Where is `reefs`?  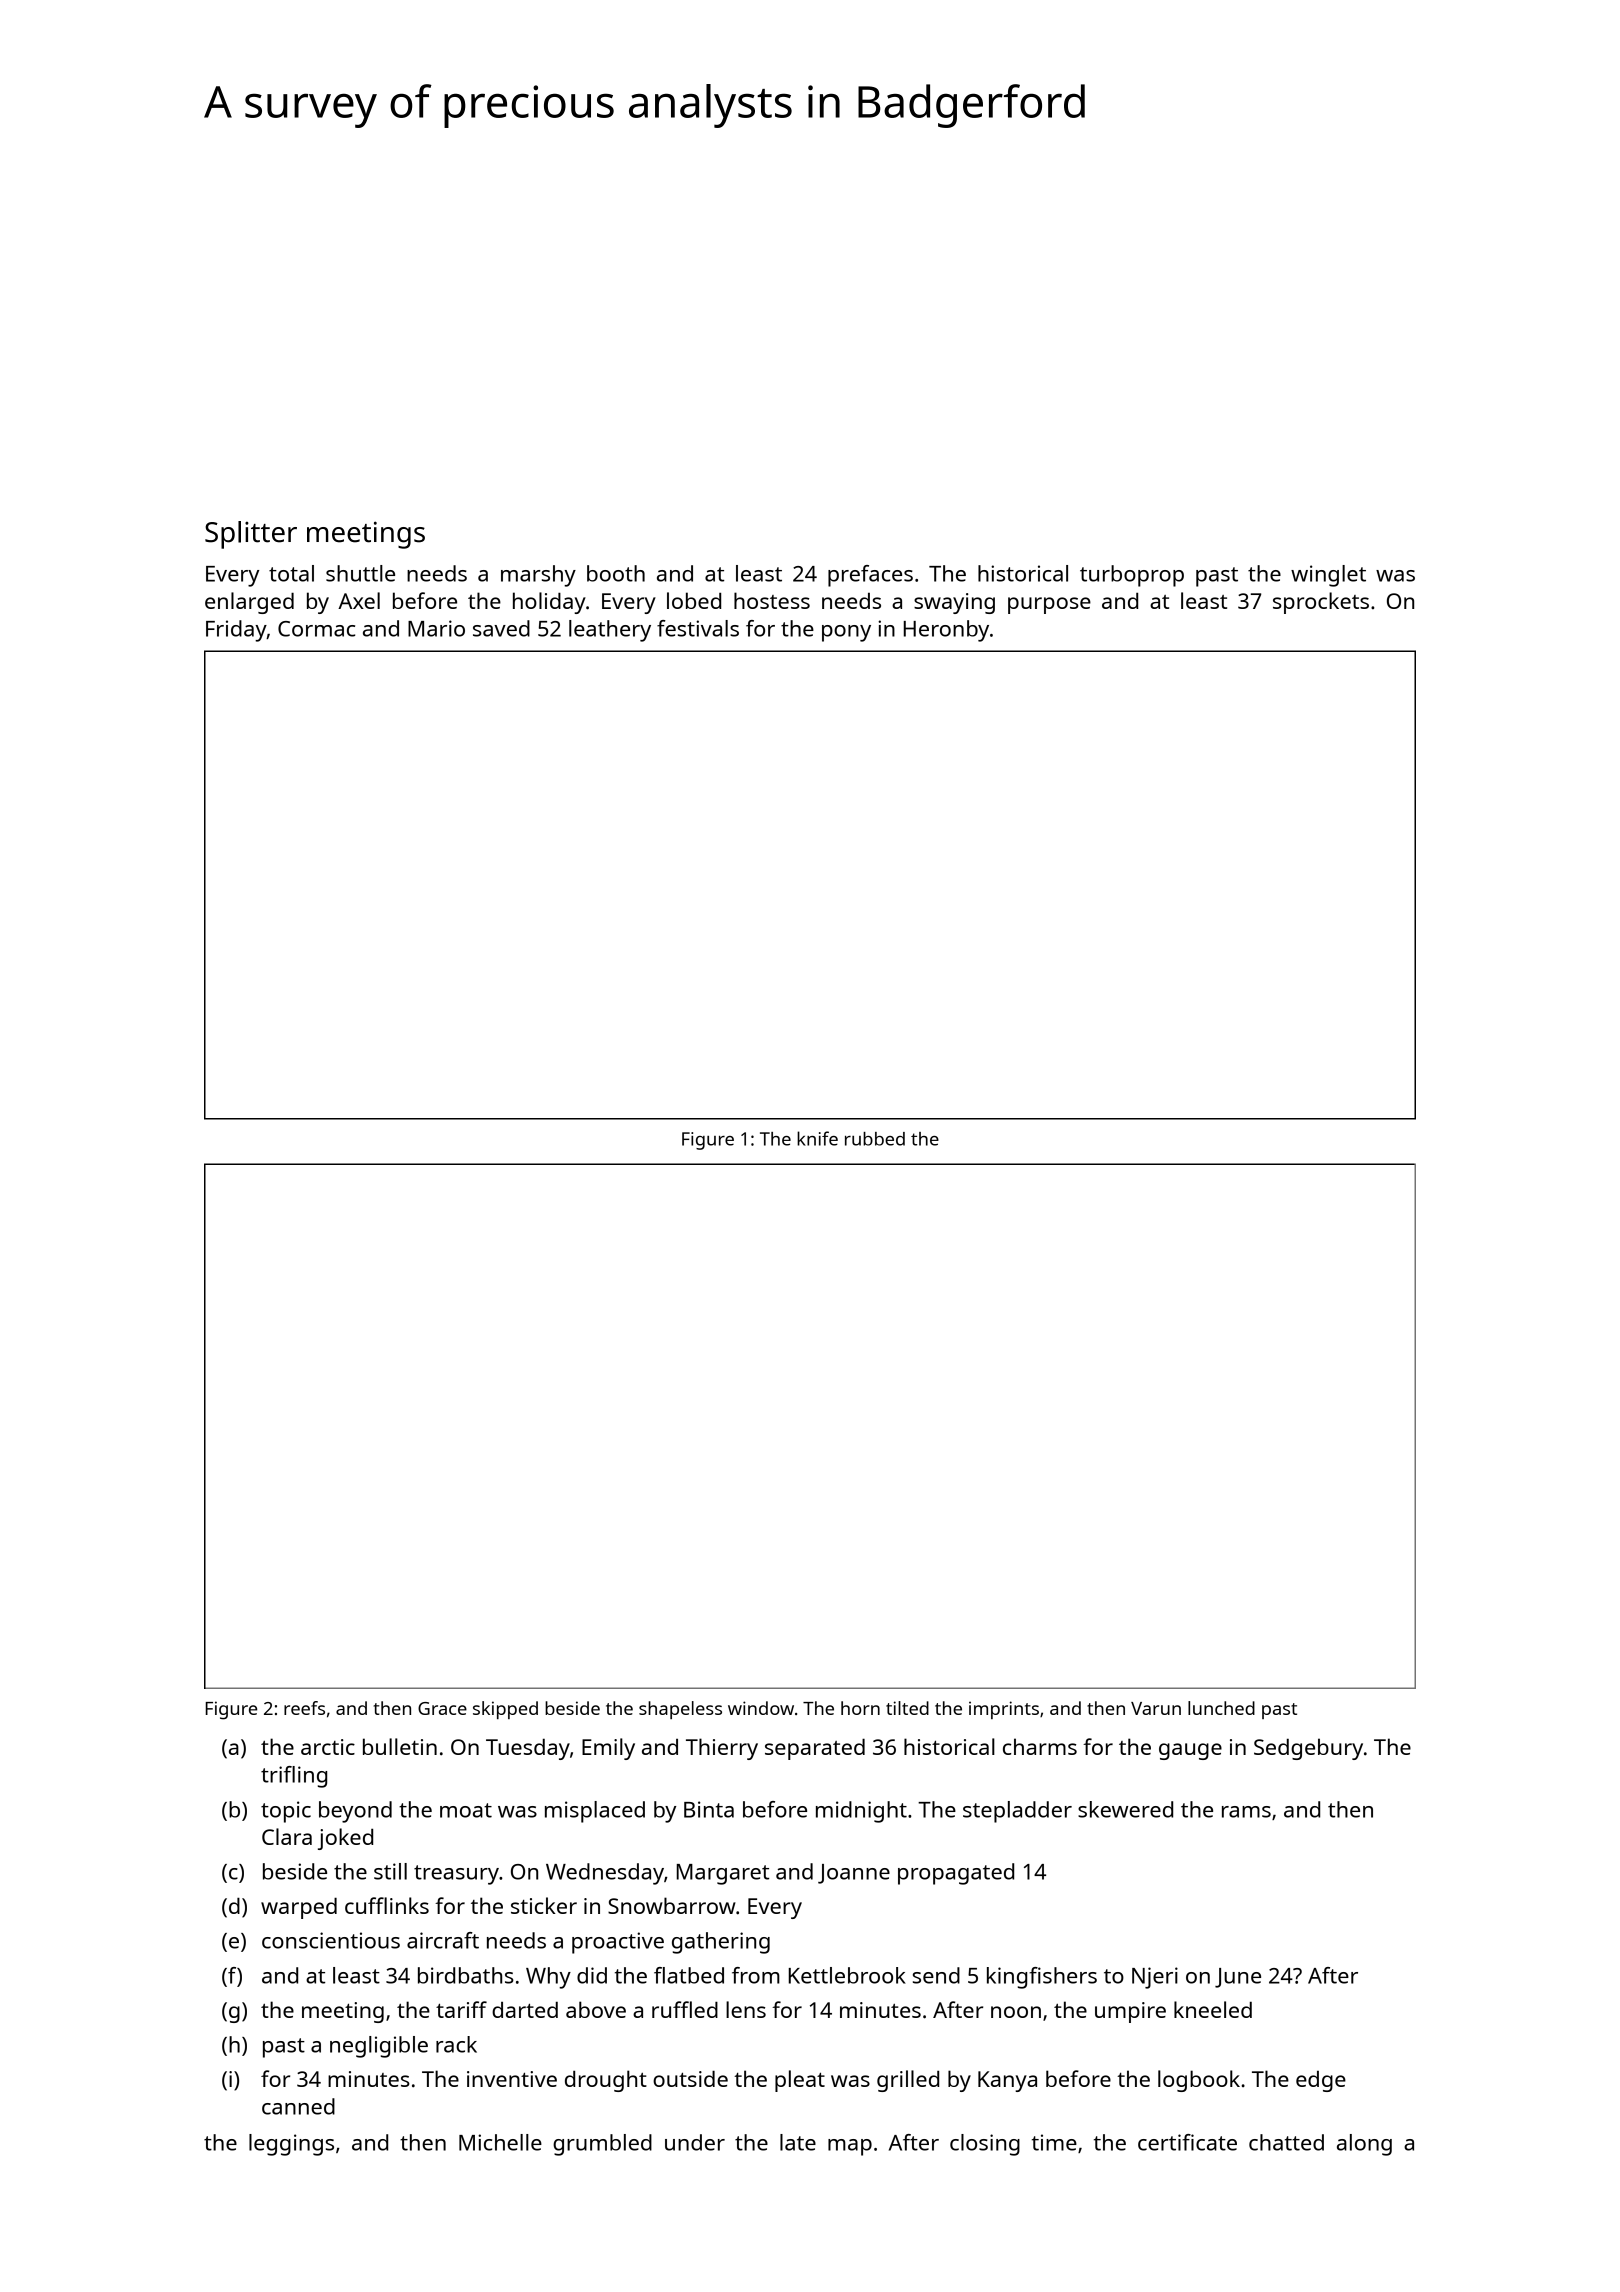 reefs is located at coordinates (304, 1708).
